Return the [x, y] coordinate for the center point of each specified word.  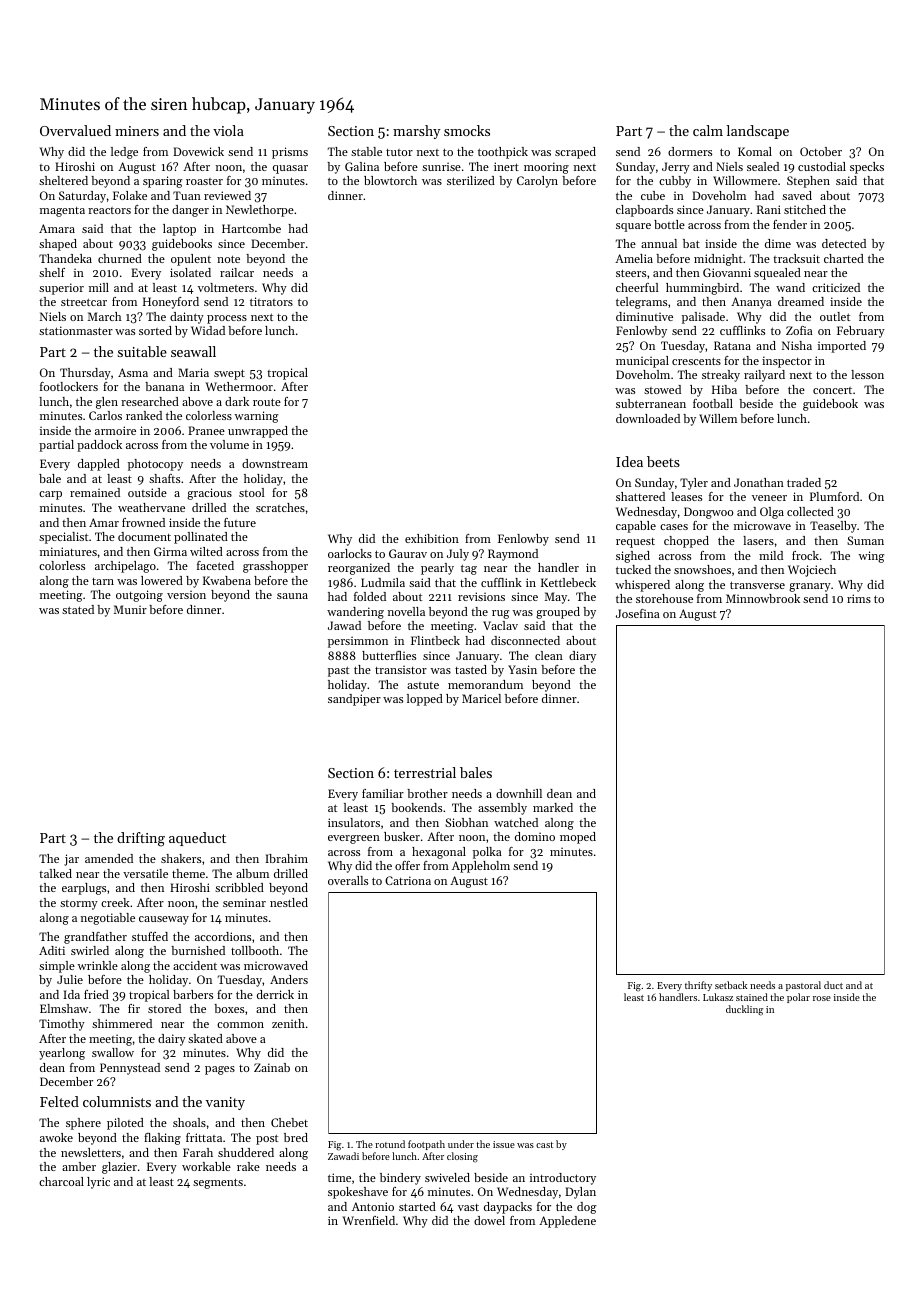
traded [804, 482]
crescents [696, 361]
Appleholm [481, 867]
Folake [130, 195]
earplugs [84, 889]
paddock [99, 446]
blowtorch [390, 180]
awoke [56, 1137]
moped [578, 838]
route [267, 402]
